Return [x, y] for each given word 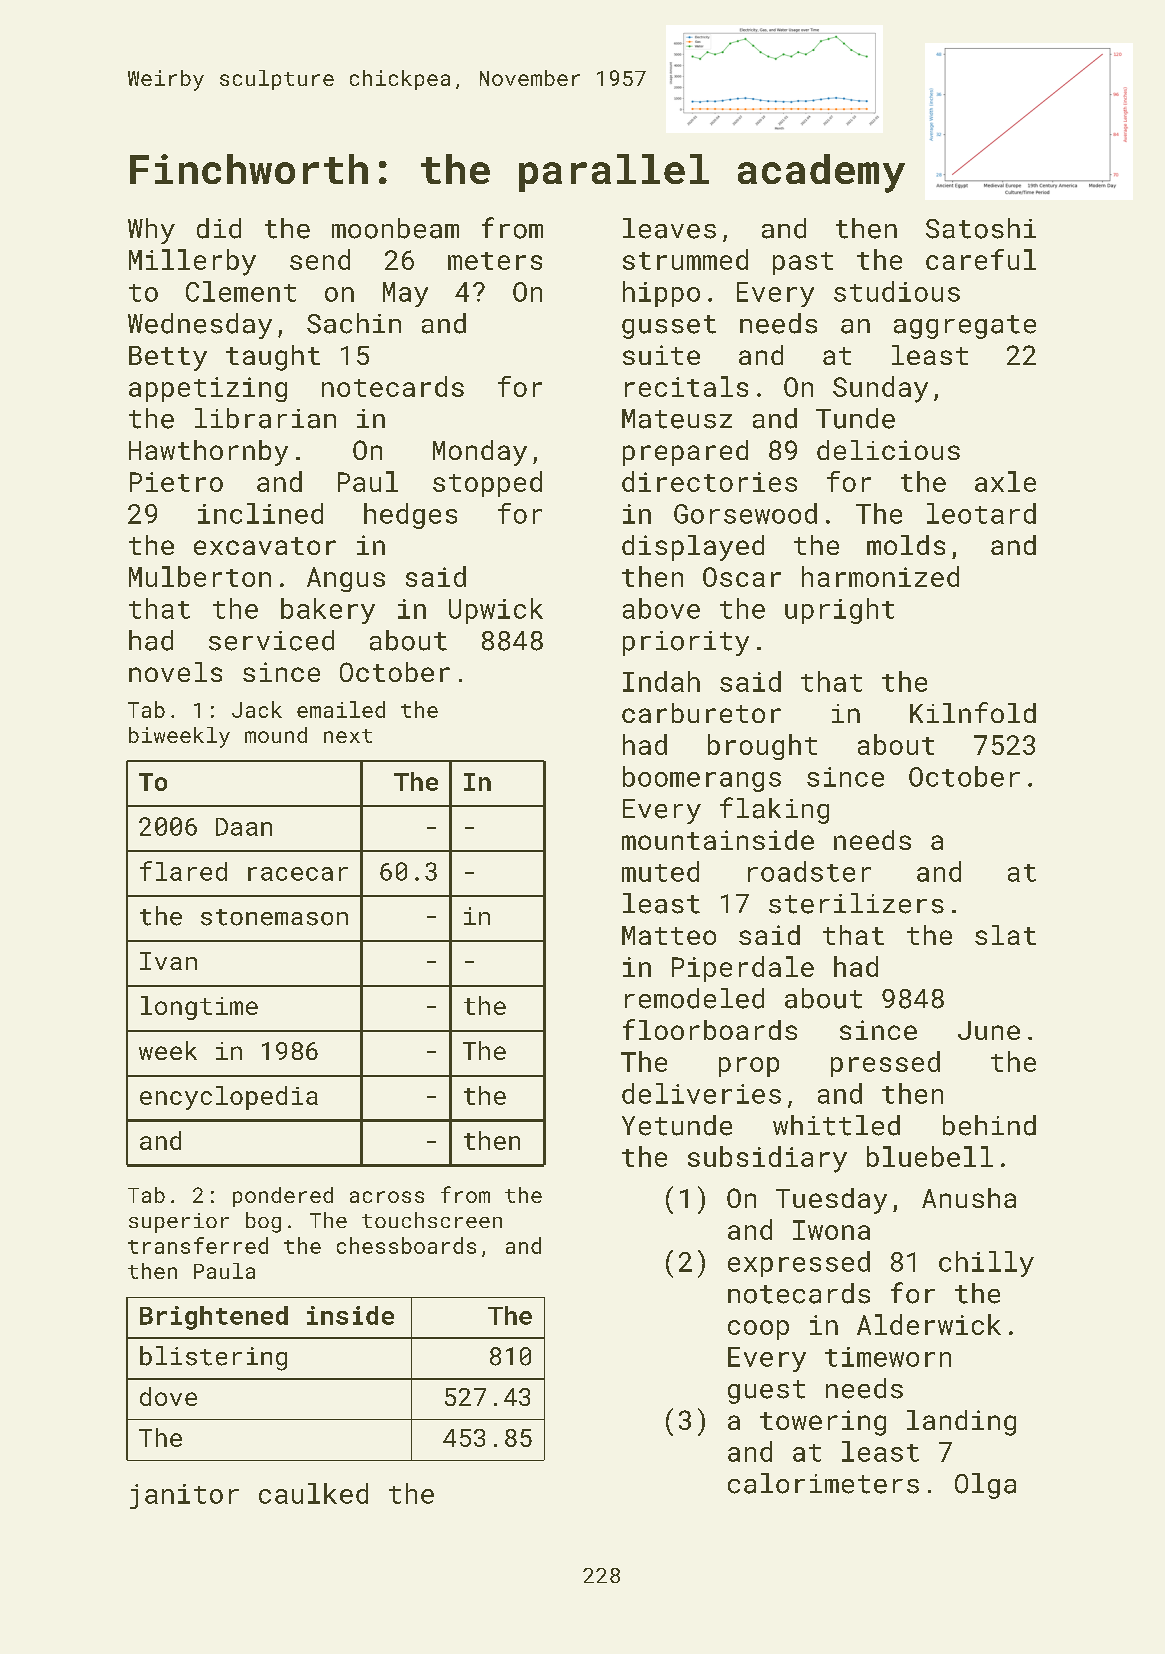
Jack [257, 709]
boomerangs [702, 779]
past [803, 263]
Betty [168, 358]
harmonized [880, 576]
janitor [184, 1496]
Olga [985, 1486]
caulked [313, 1493]
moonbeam [395, 228]
